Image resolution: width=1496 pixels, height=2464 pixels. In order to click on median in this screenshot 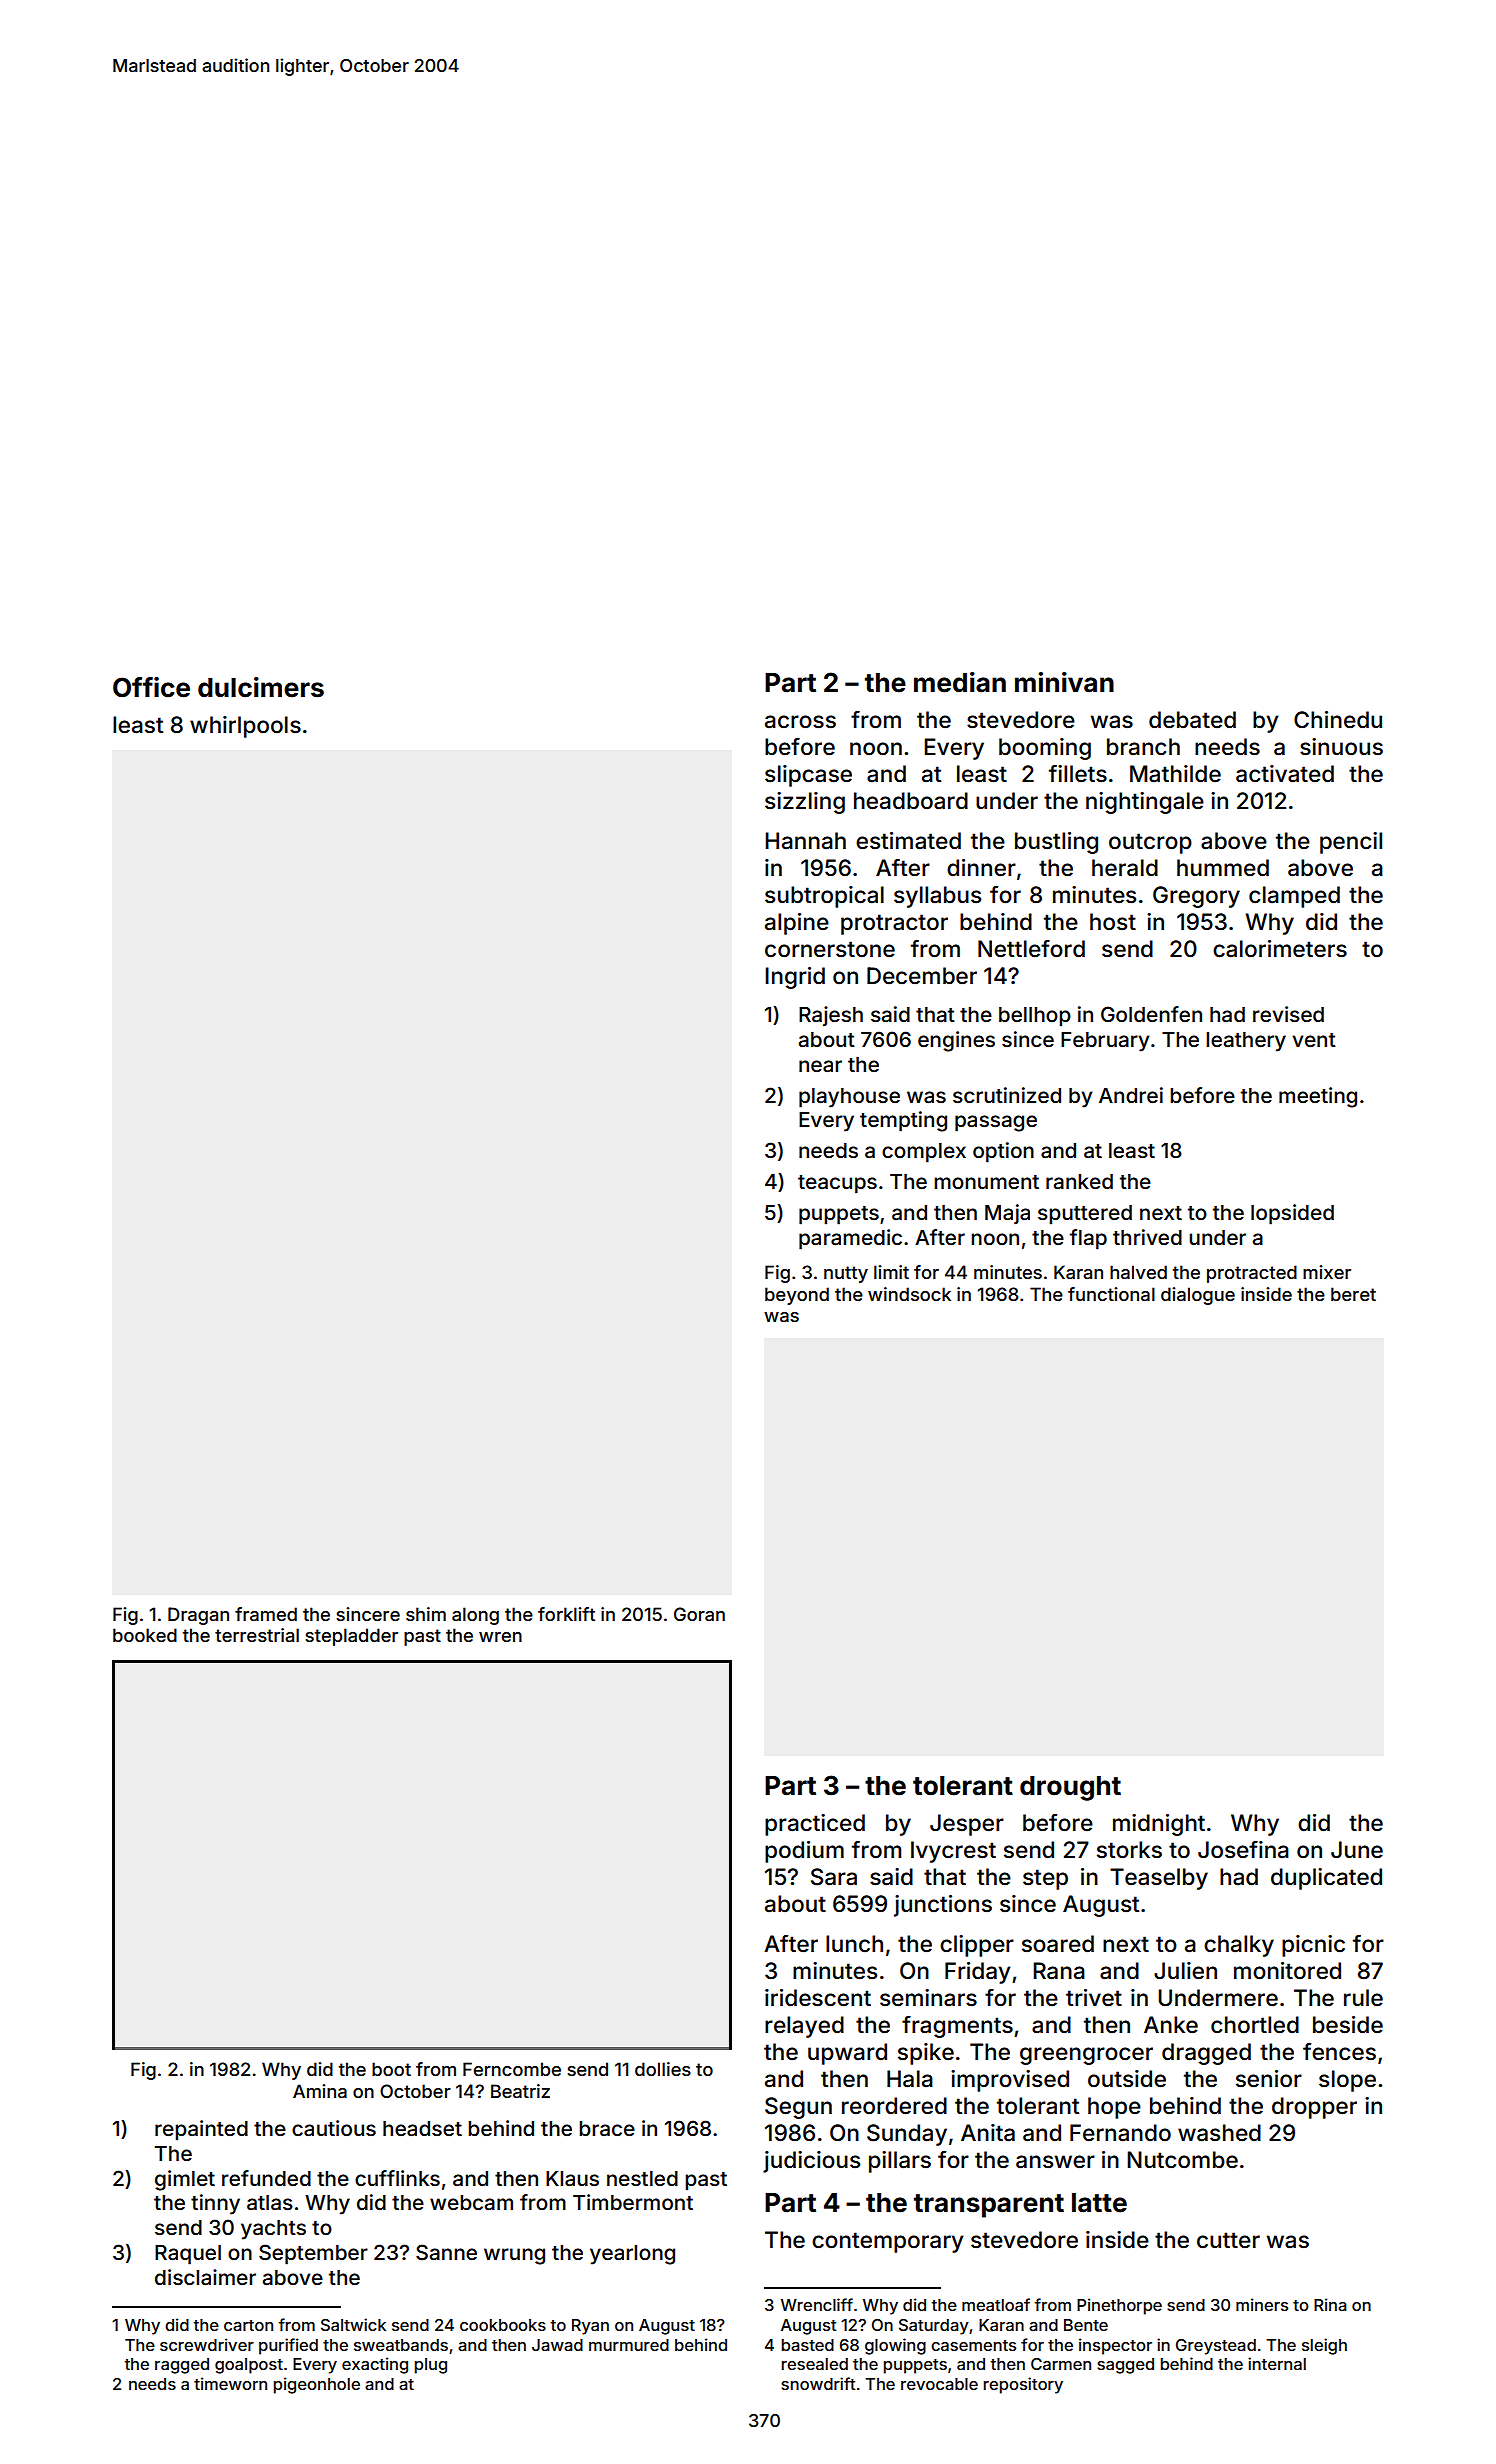, I will do `click(960, 682)`.
